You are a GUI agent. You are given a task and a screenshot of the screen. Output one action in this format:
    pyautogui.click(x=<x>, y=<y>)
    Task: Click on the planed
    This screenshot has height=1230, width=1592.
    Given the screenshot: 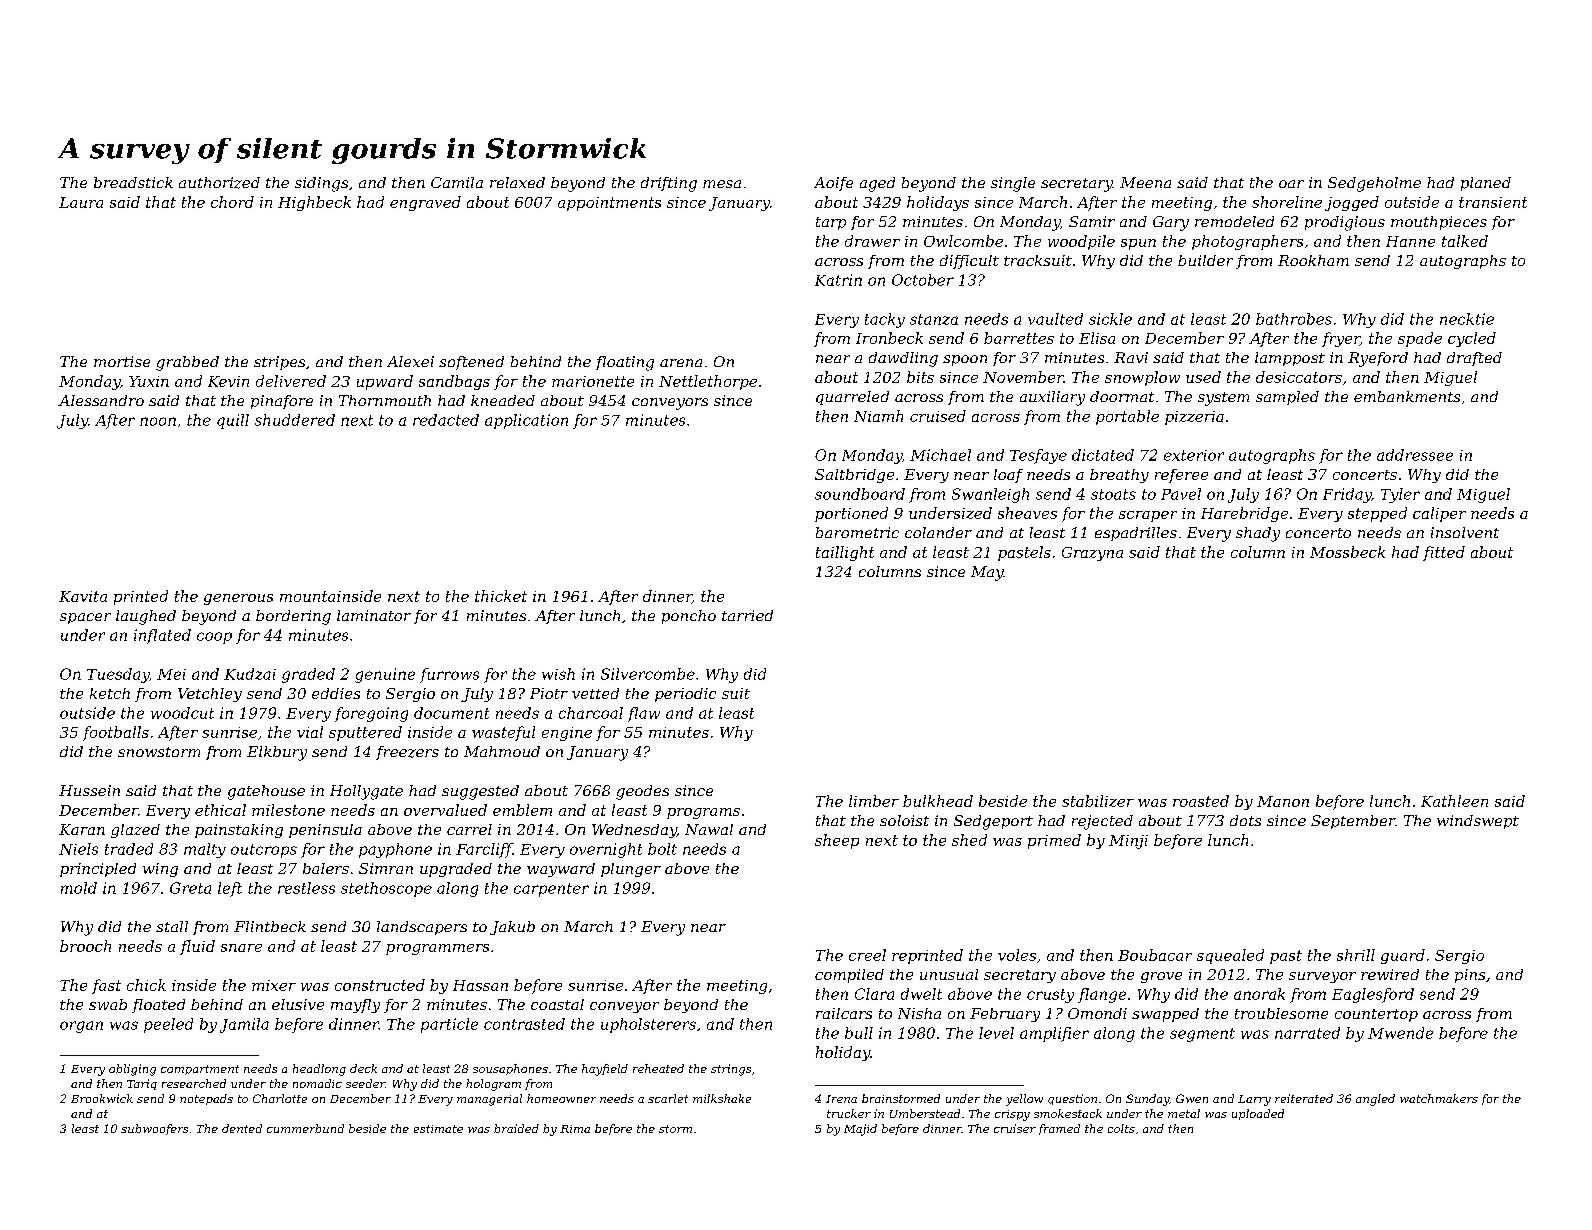 What is the action you would take?
    pyautogui.click(x=1486, y=184)
